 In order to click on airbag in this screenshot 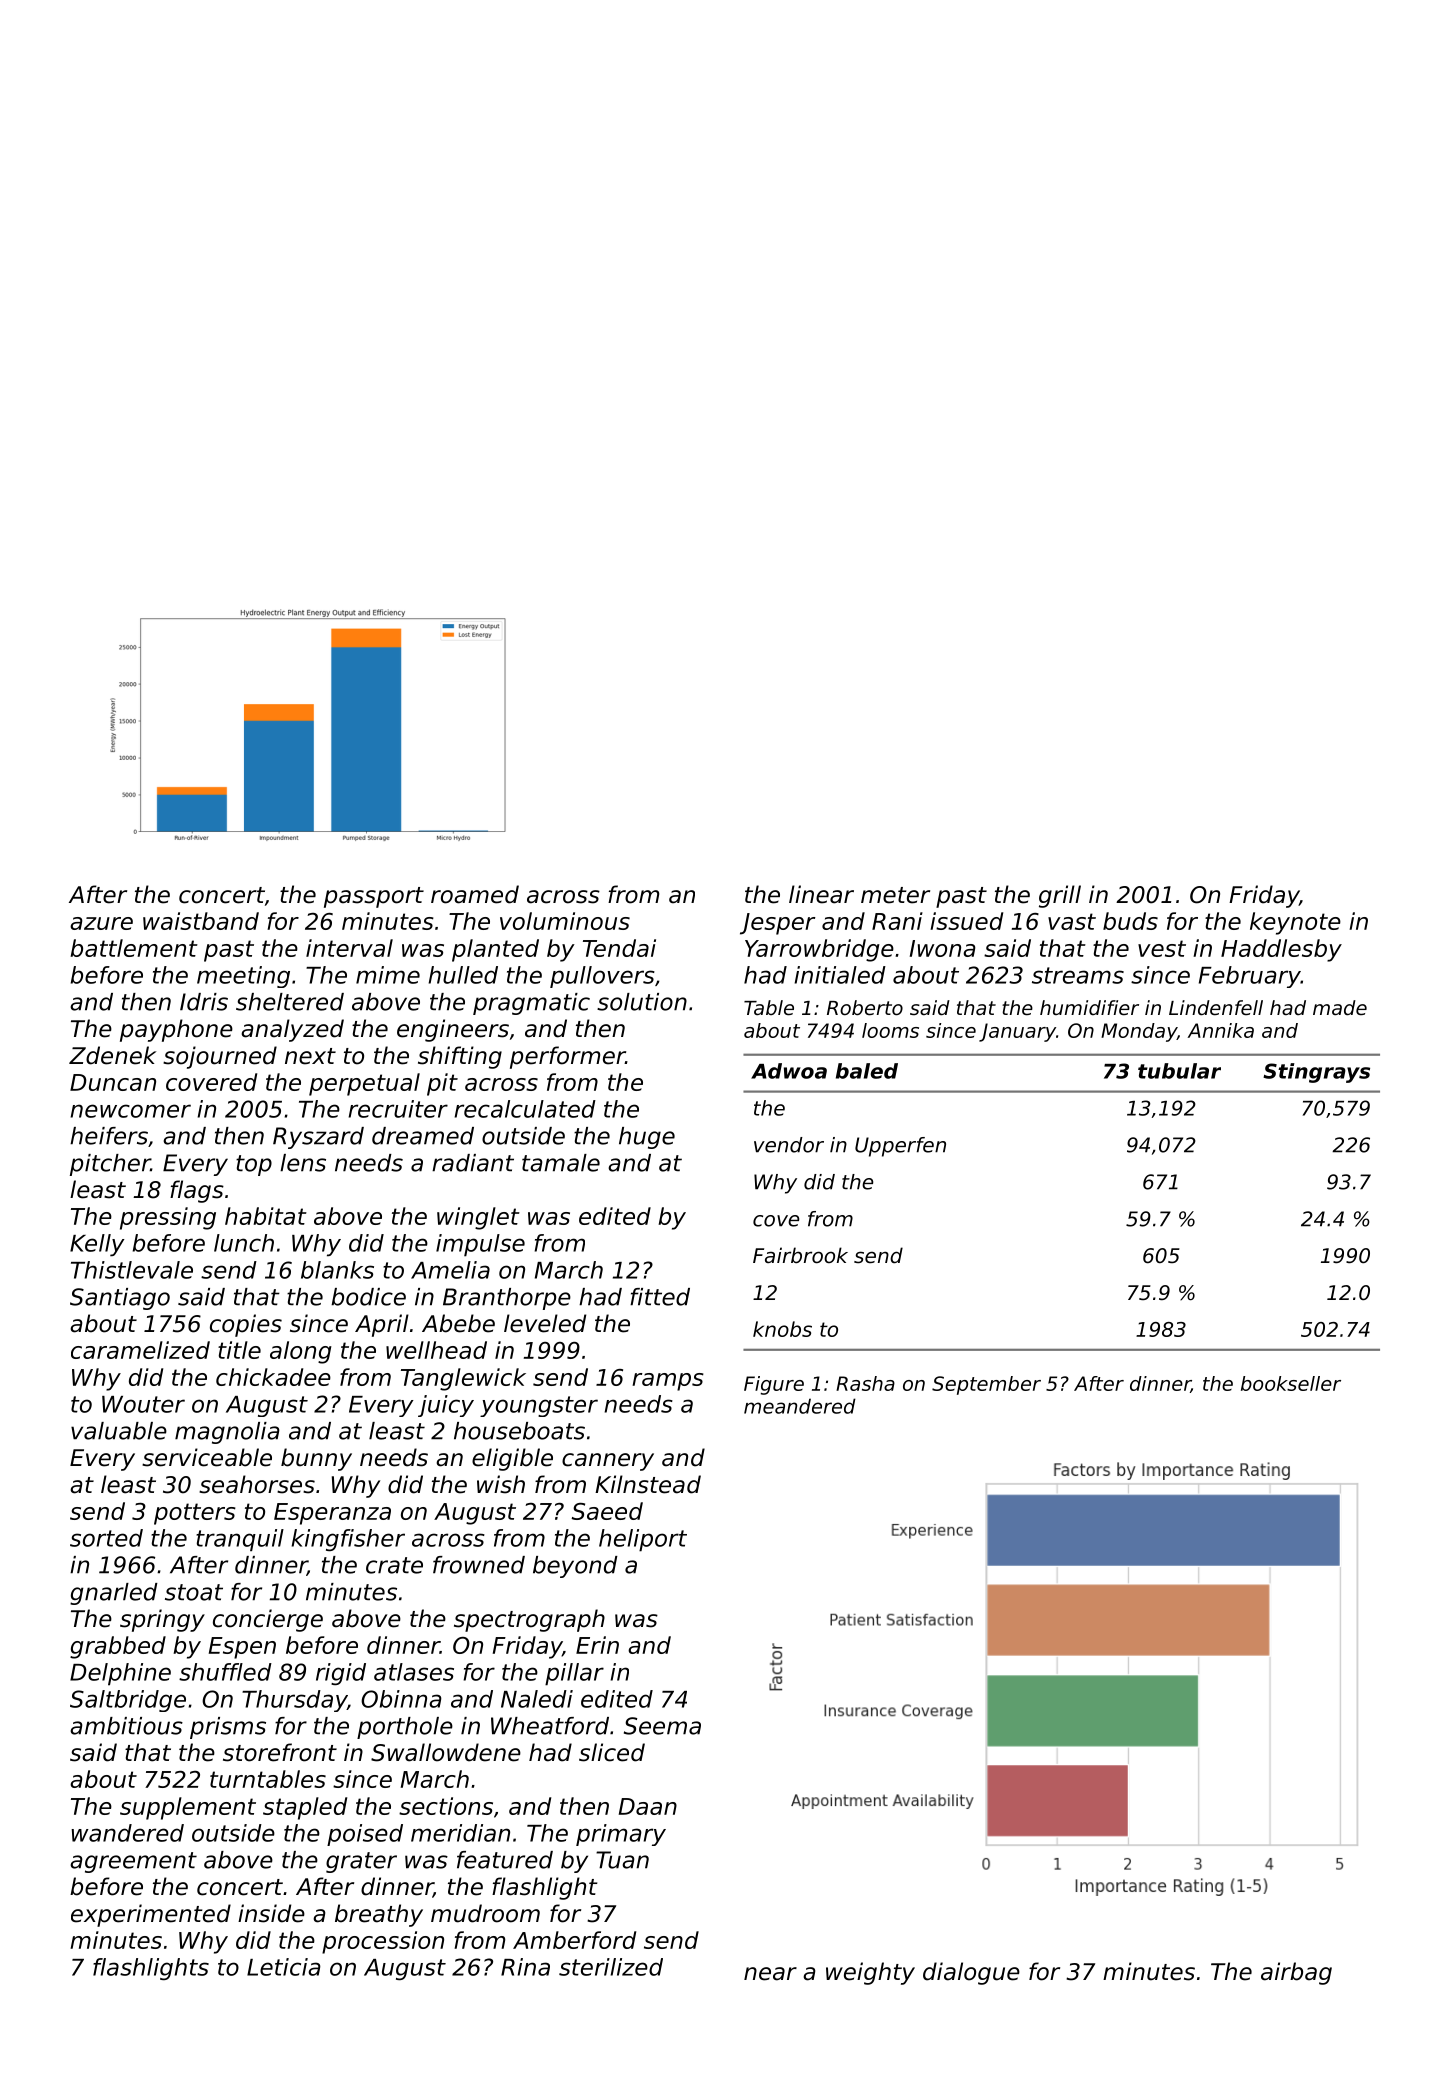, I will do `click(1296, 1973)`.
